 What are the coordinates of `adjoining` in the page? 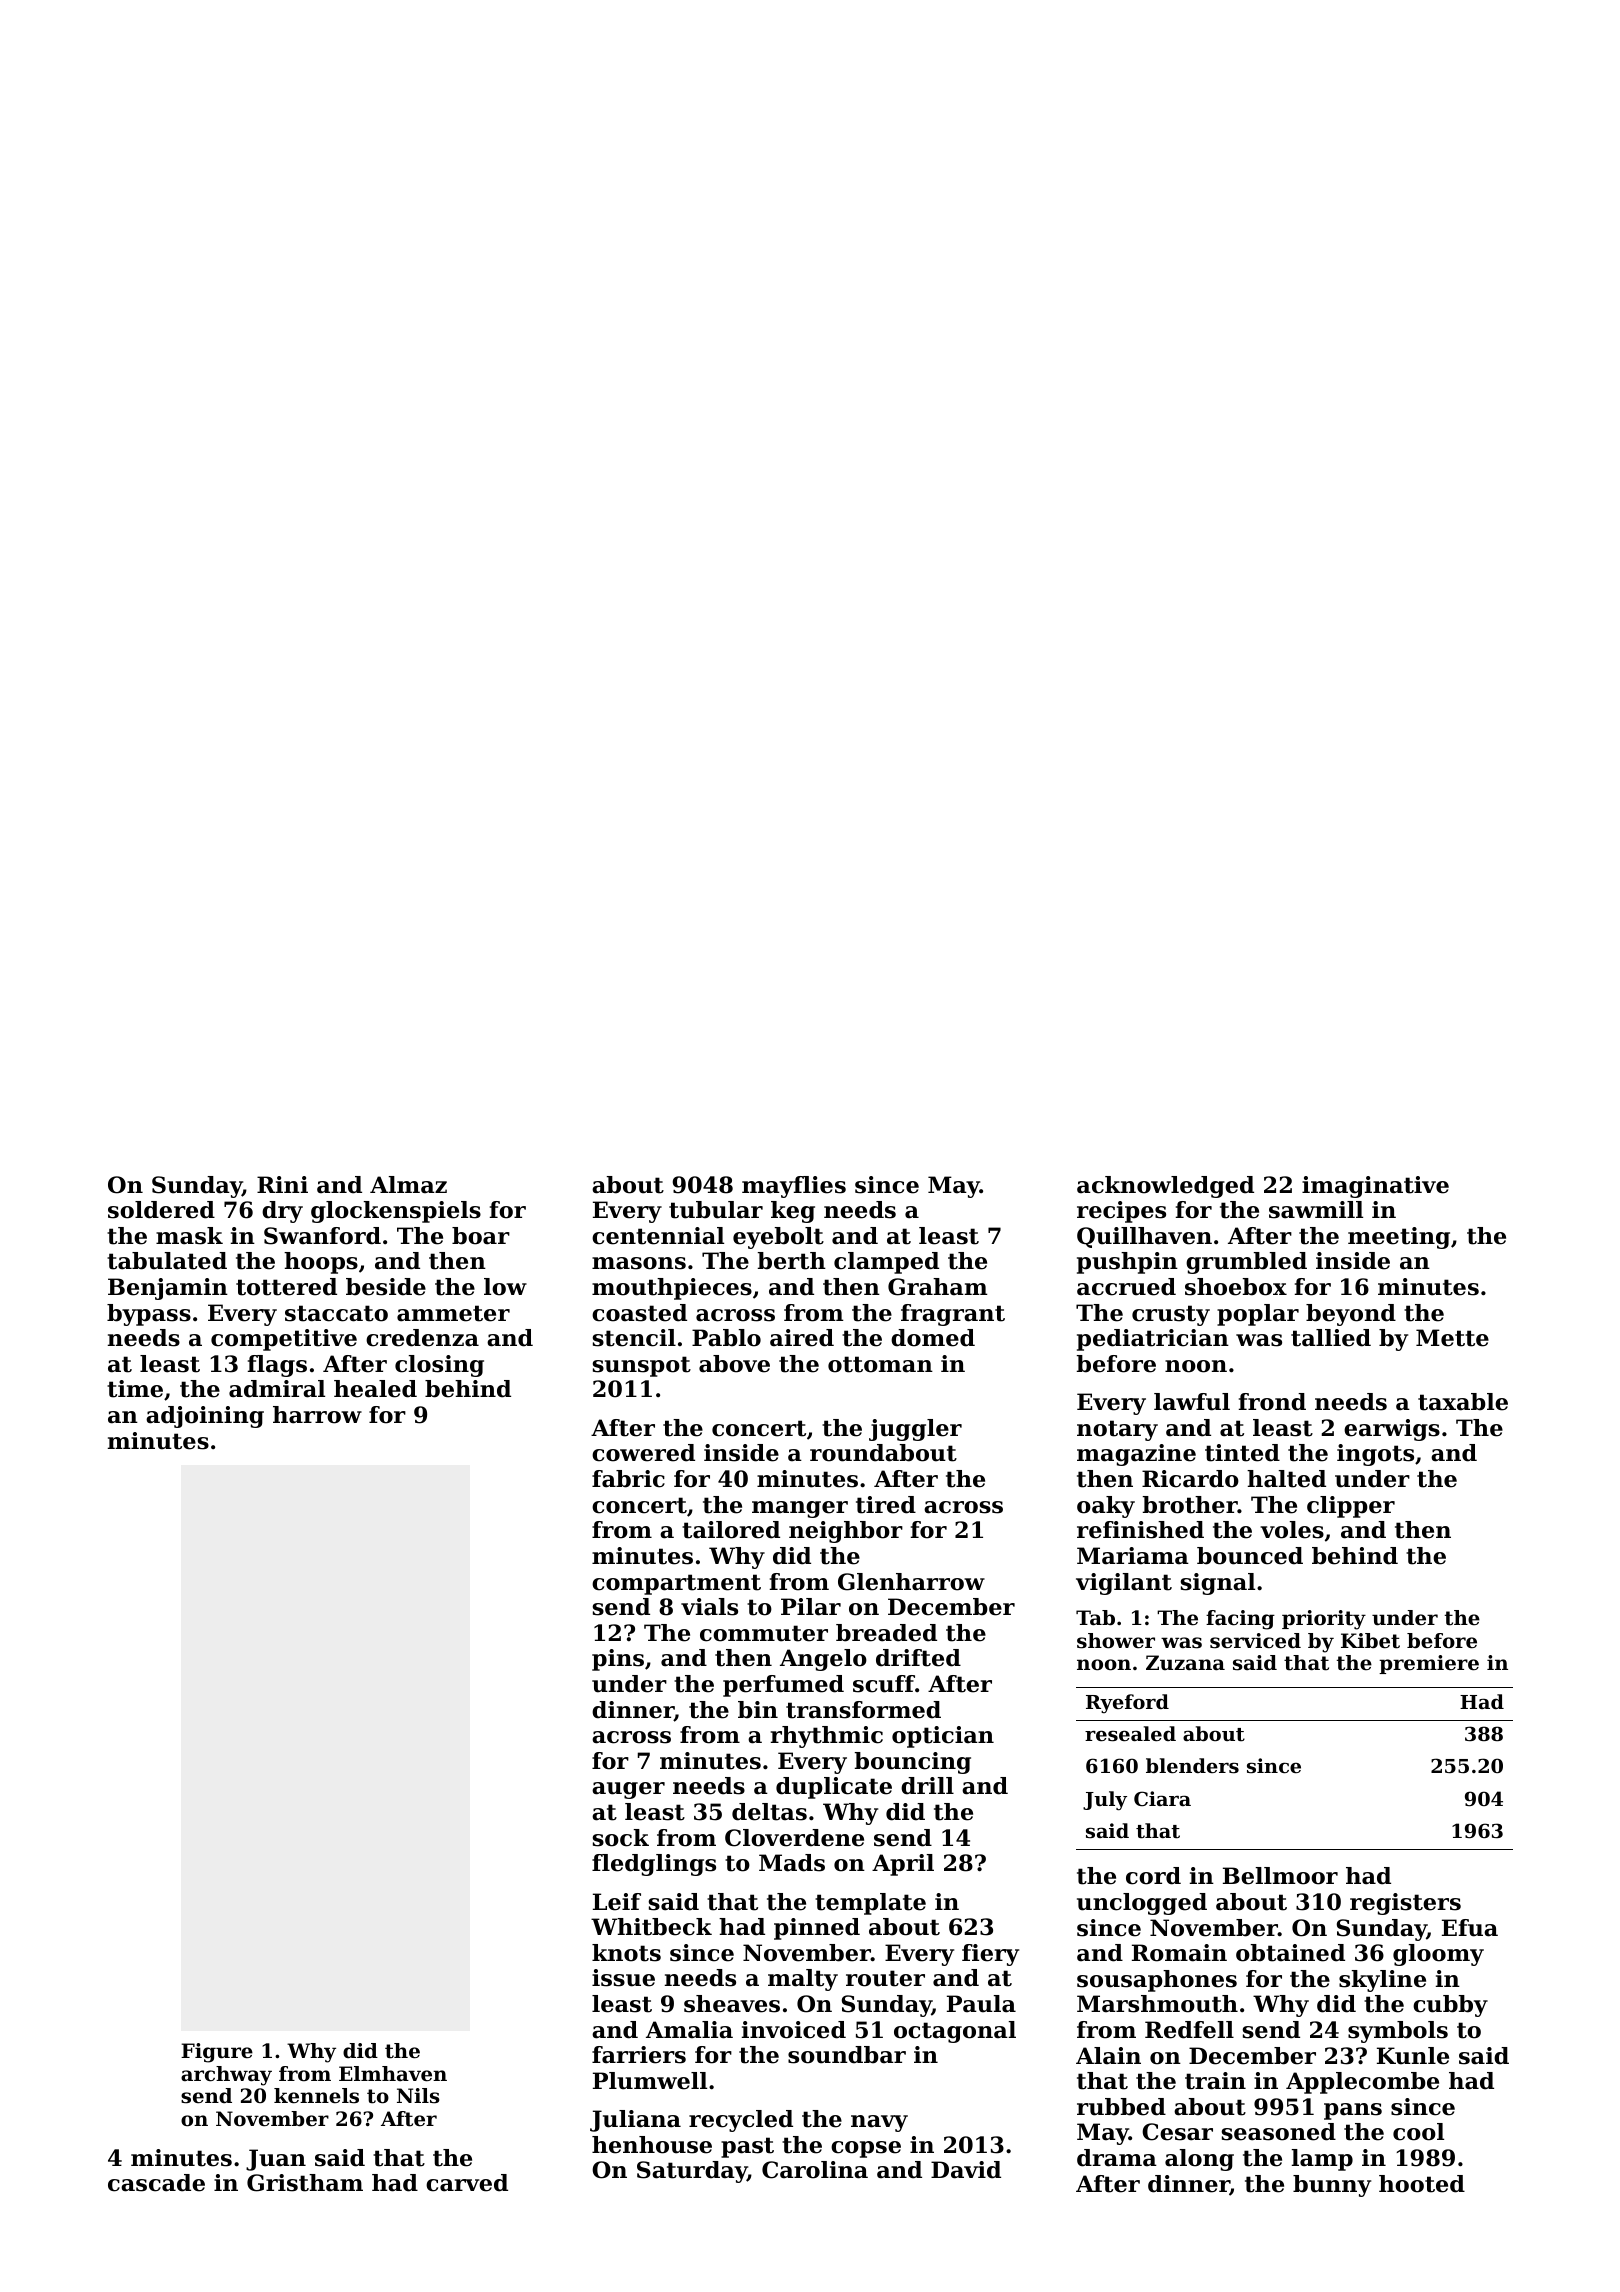 It's located at (205, 1417).
